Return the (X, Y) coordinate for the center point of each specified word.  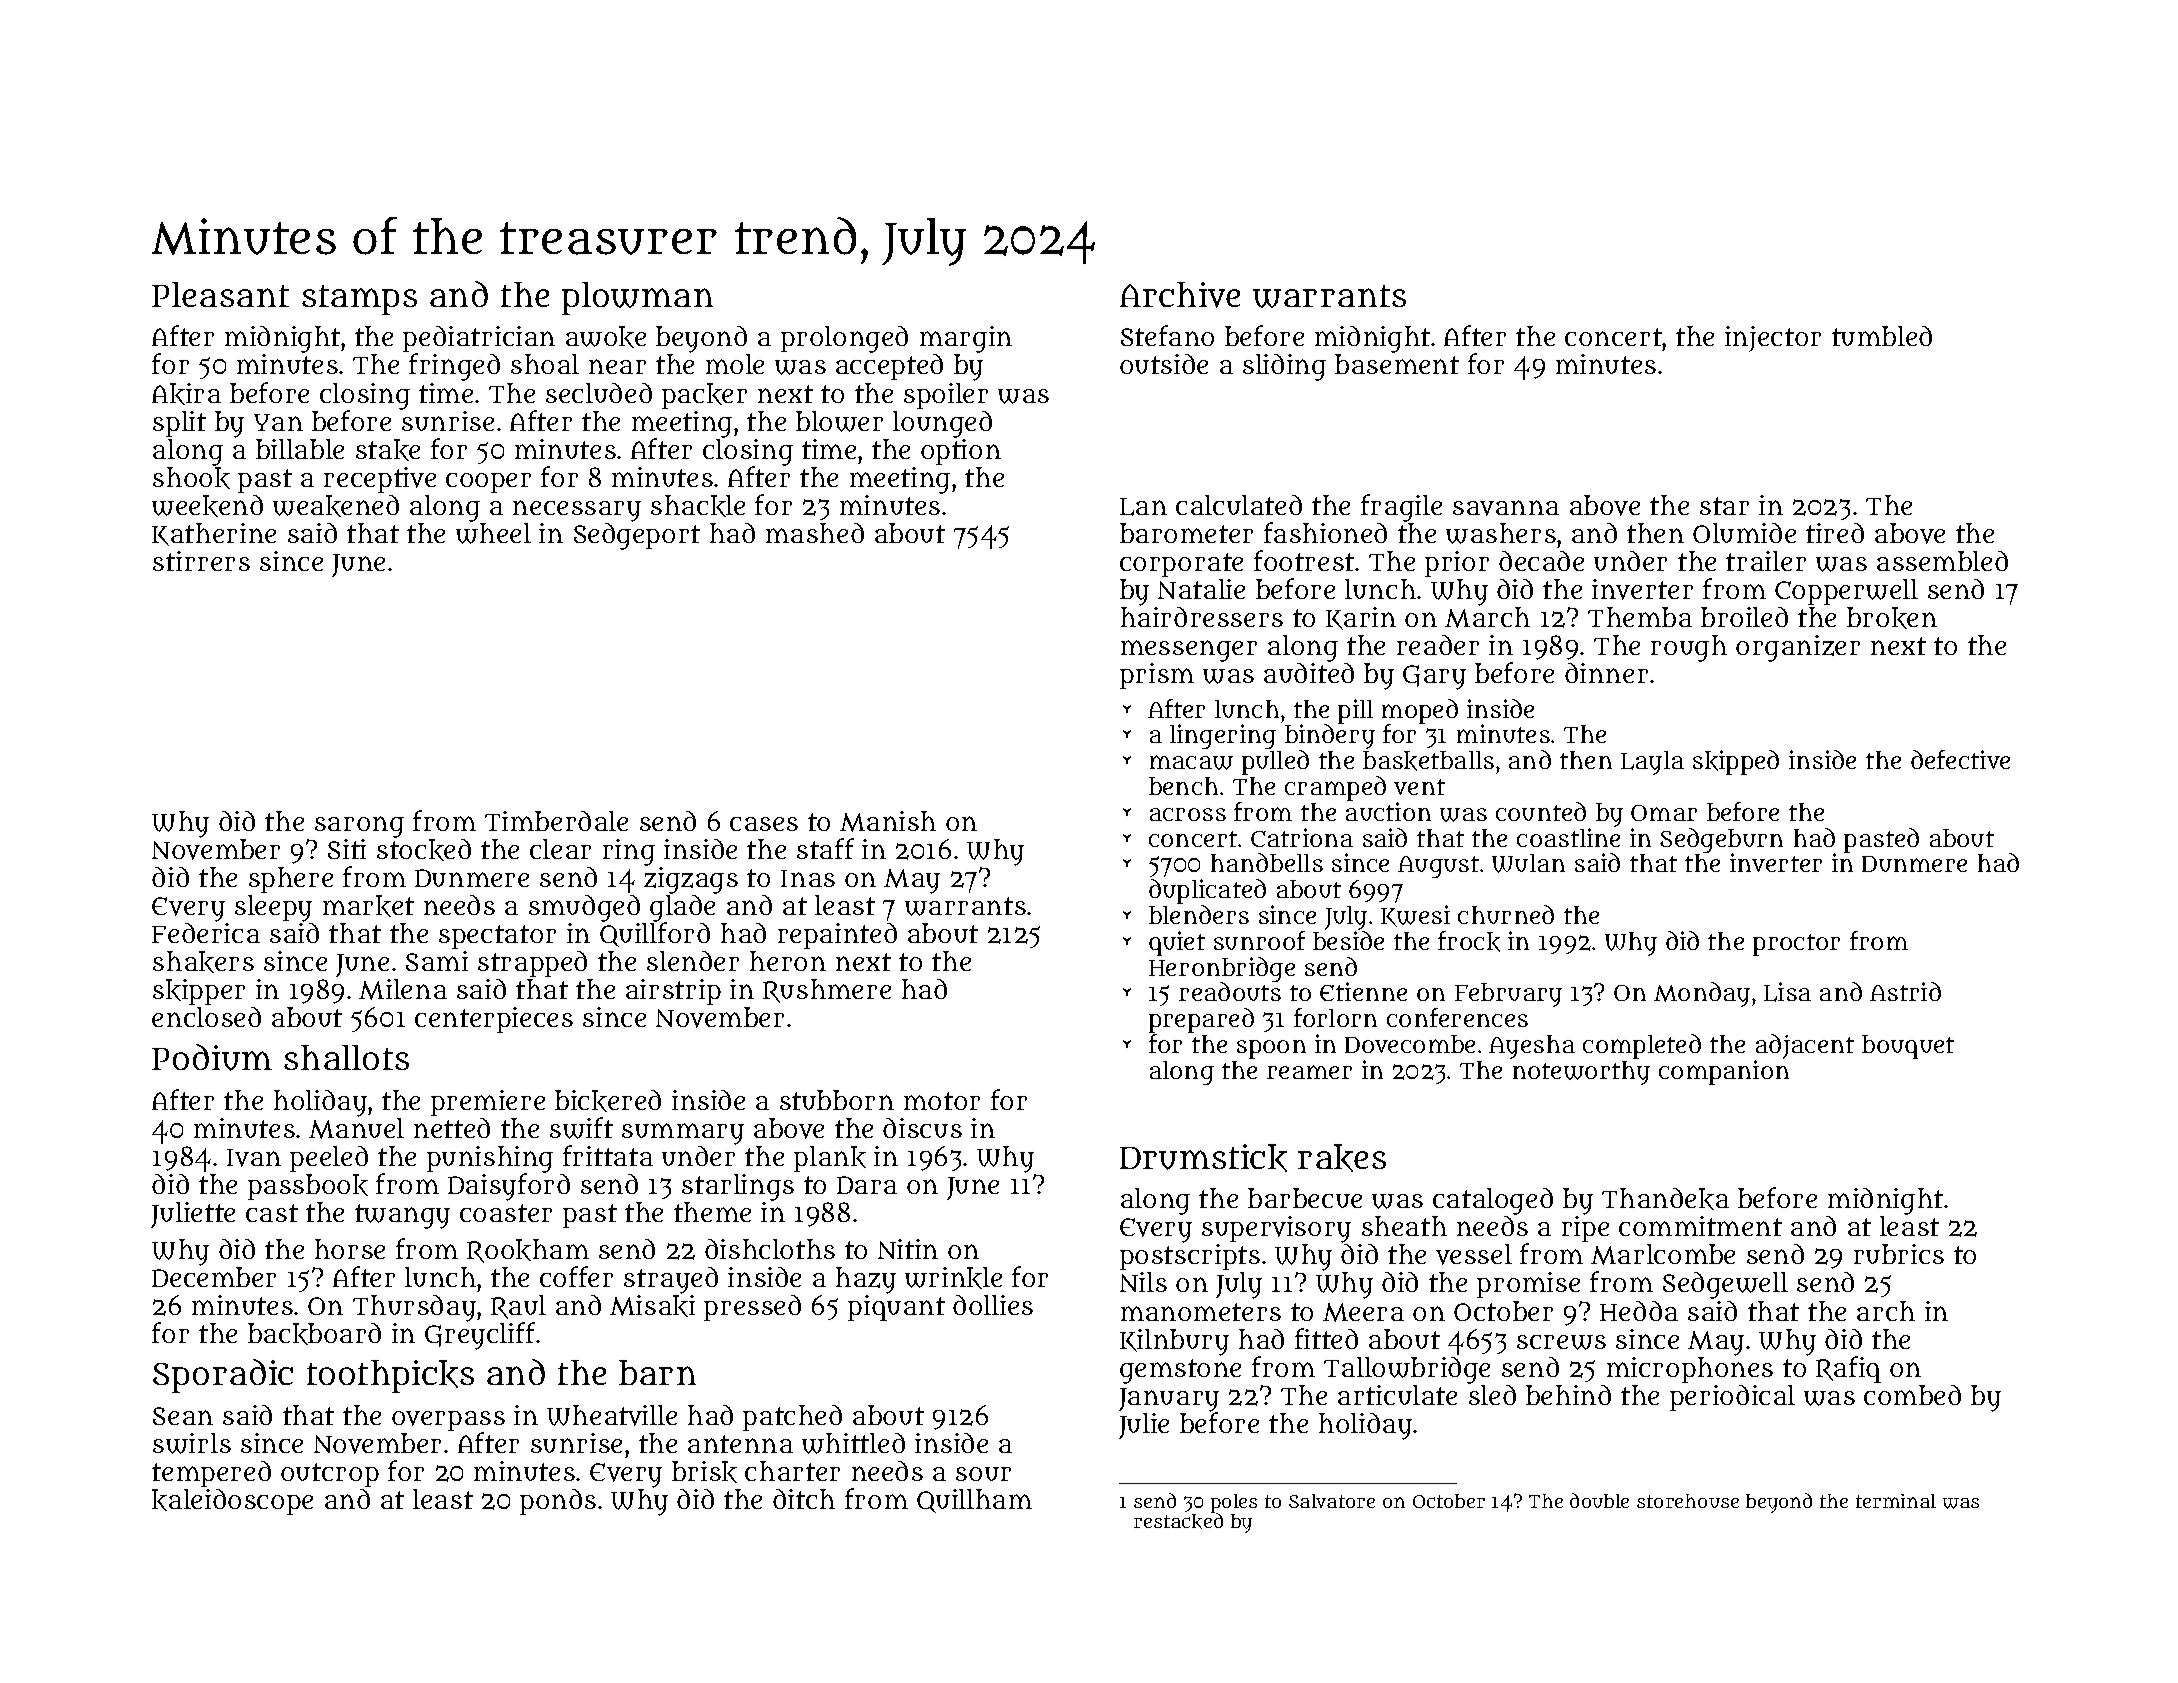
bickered (608, 1101)
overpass (448, 1422)
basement (1397, 364)
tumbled (1882, 336)
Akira (186, 394)
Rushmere (827, 991)
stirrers (201, 561)
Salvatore (1332, 1501)
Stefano (1167, 335)
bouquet (1908, 1047)
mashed (815, 533)
